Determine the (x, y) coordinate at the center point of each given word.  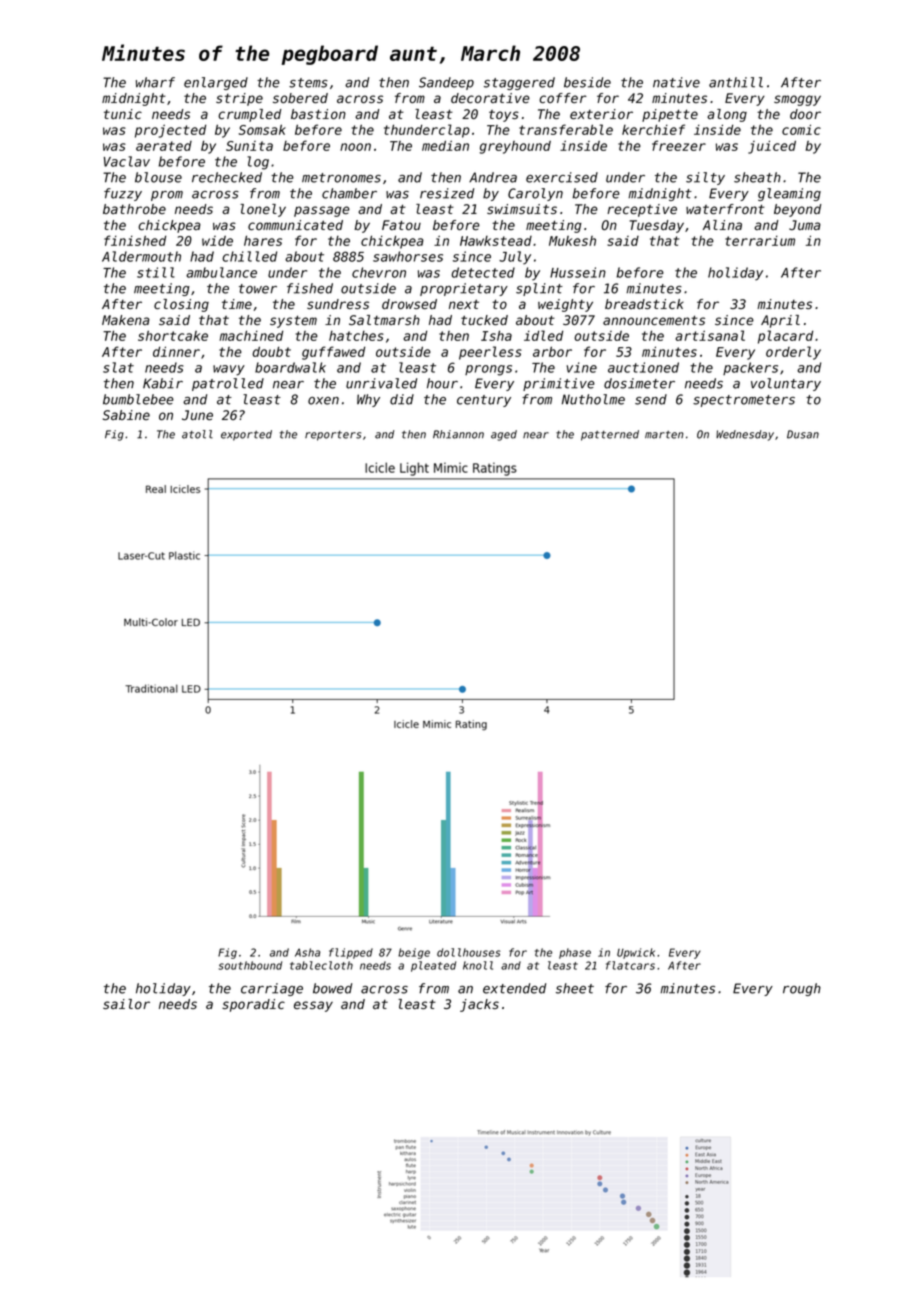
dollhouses (468, 952)
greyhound (515, 147)
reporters (333, 436)
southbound (250, 965)
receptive (642, 210)
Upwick (636, 953)
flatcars (630, 965)
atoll (197, 434)
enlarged (216, 83)
